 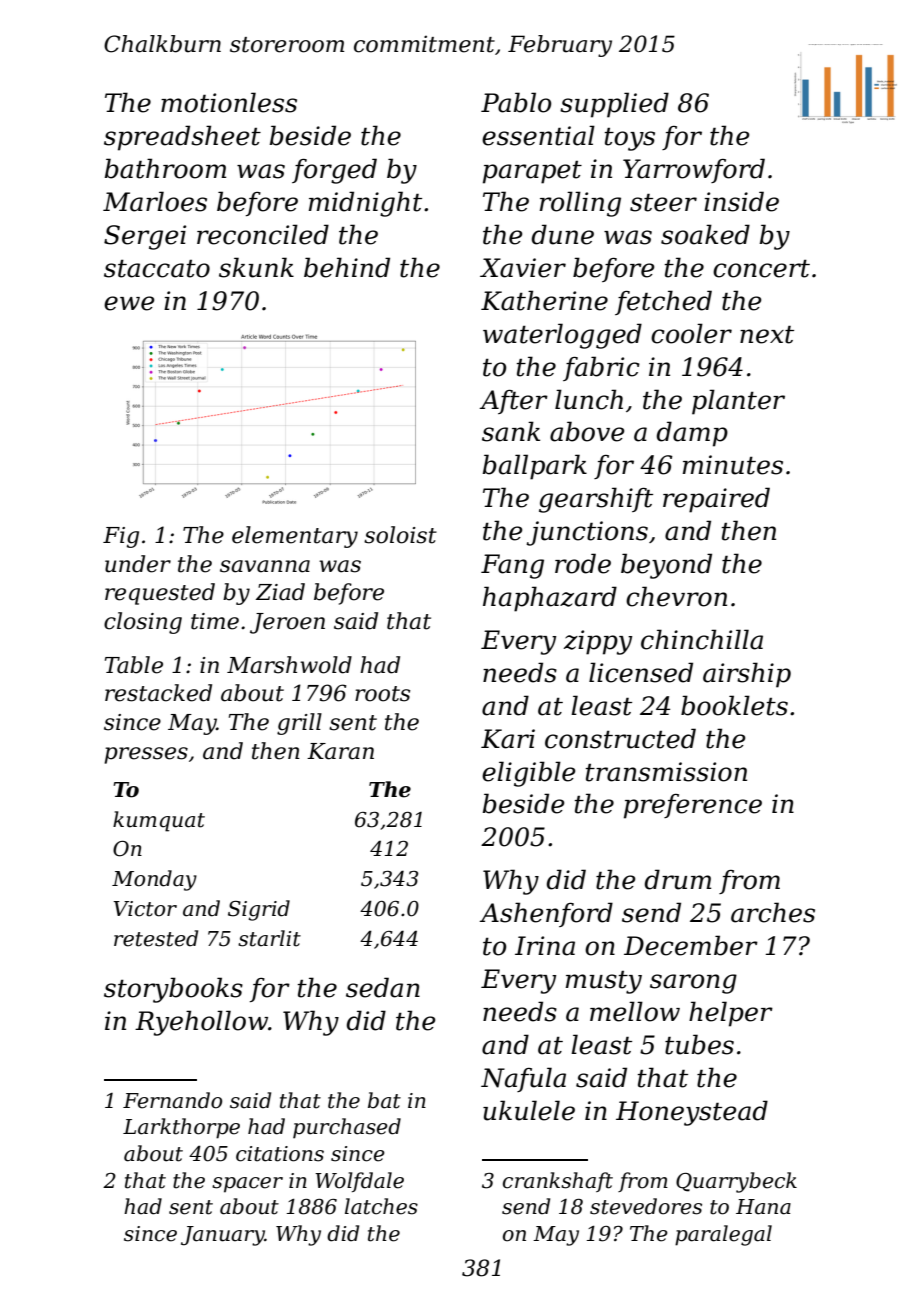 I want to click on Pablo, so click(x=516, y=102).
